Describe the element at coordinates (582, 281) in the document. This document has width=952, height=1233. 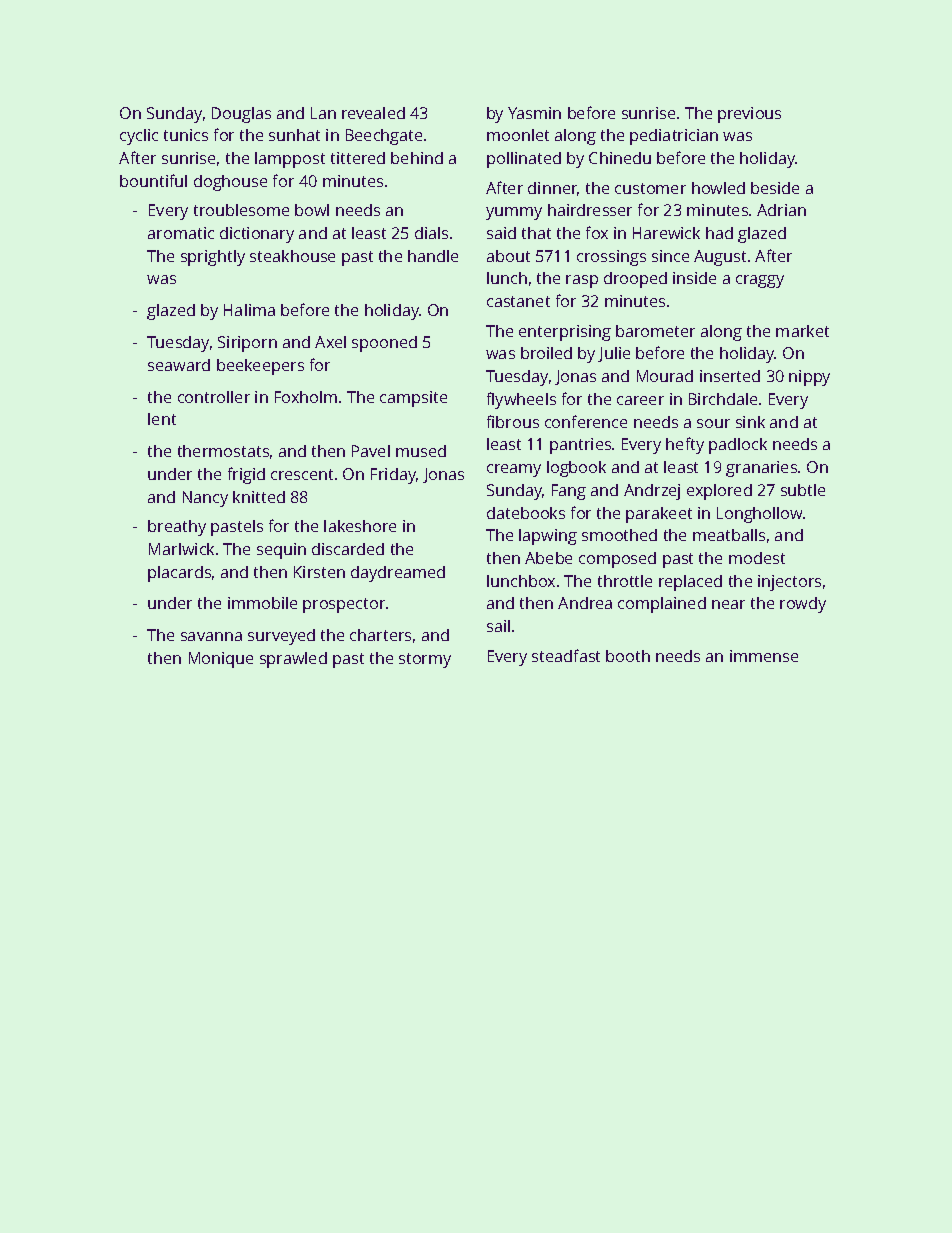
I see `rasp` at that location.
